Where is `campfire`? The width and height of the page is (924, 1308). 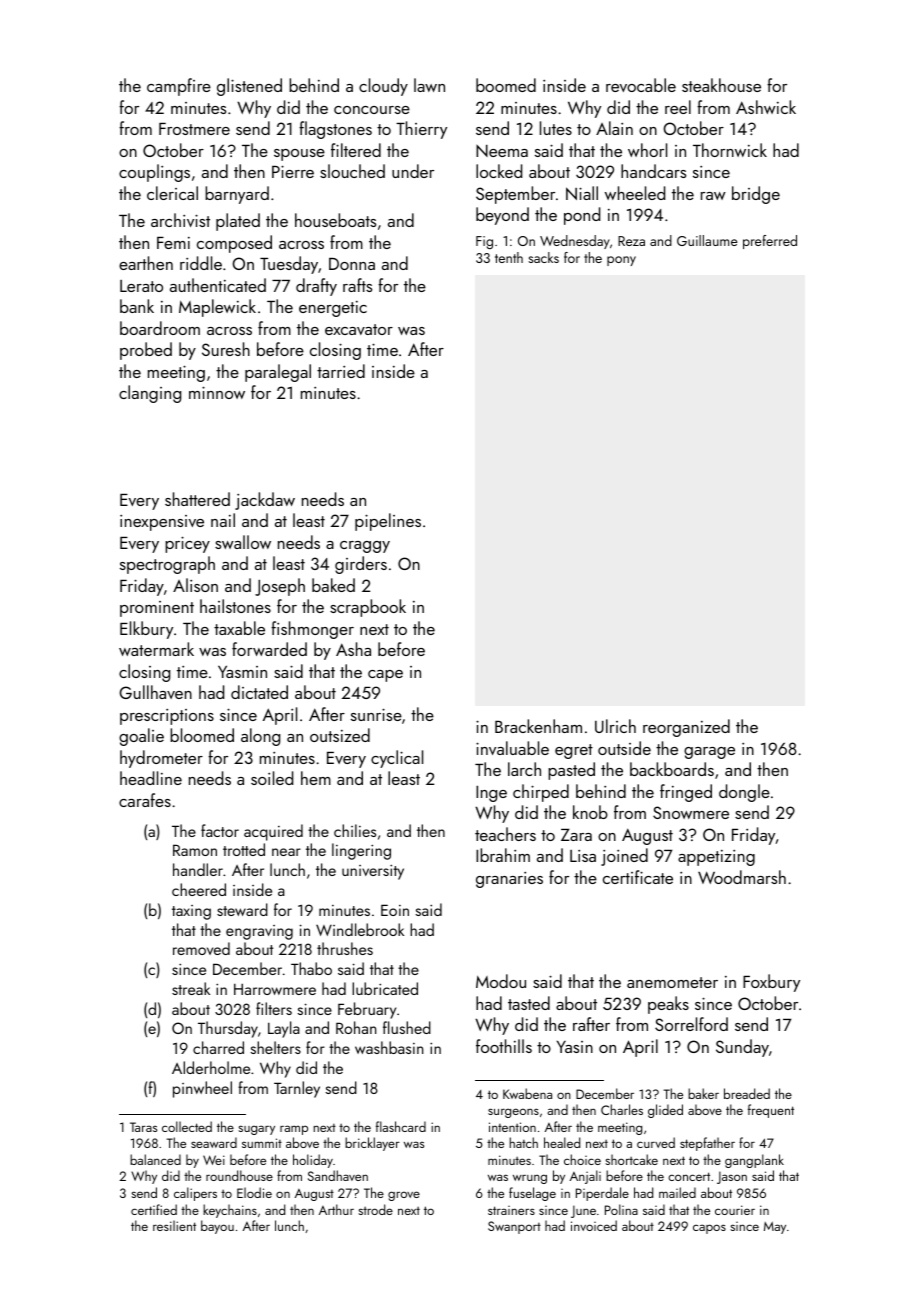 campfire is located at coordinates (179, 87).
